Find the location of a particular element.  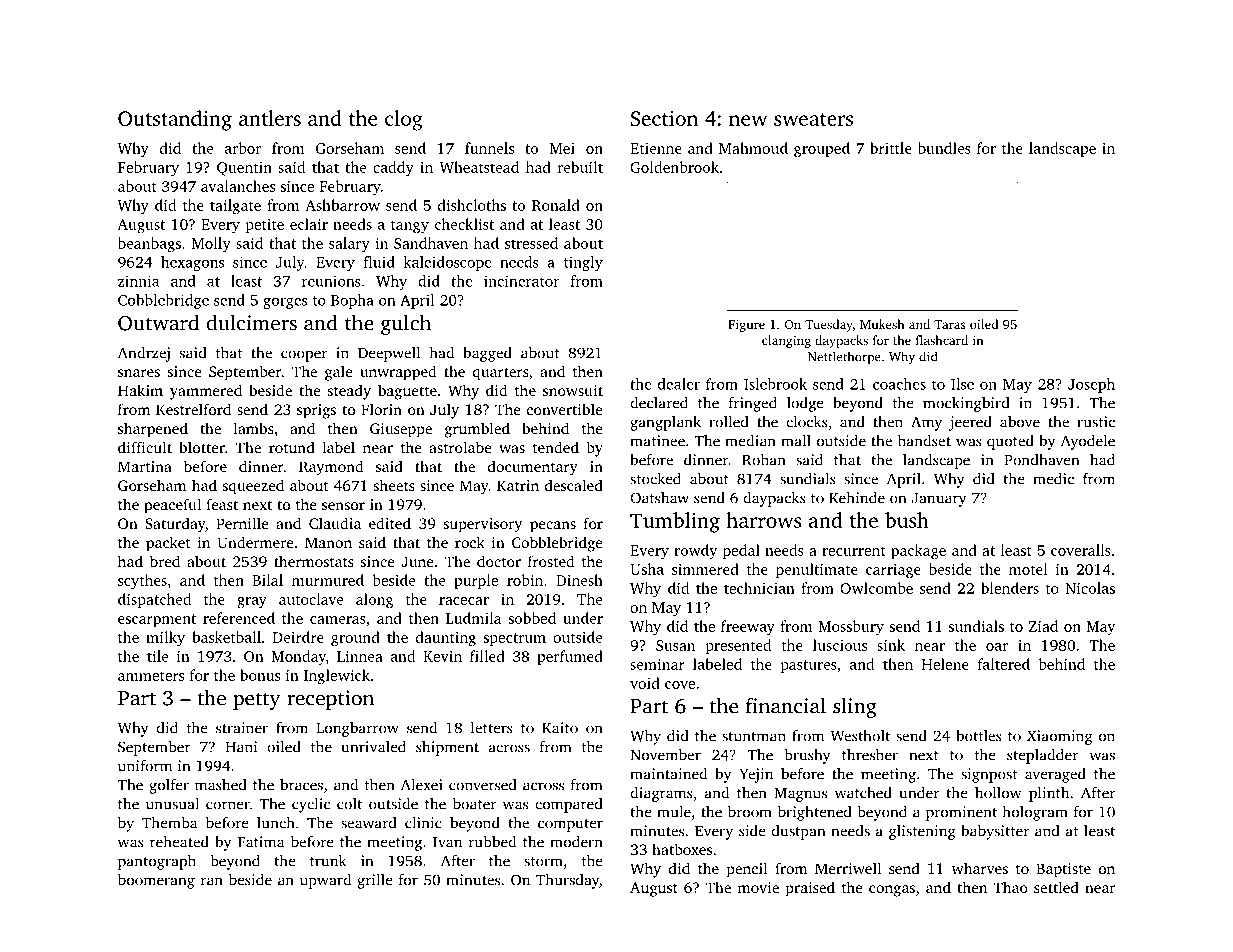

Goldenbrook is located at coordinates (674, 167).
